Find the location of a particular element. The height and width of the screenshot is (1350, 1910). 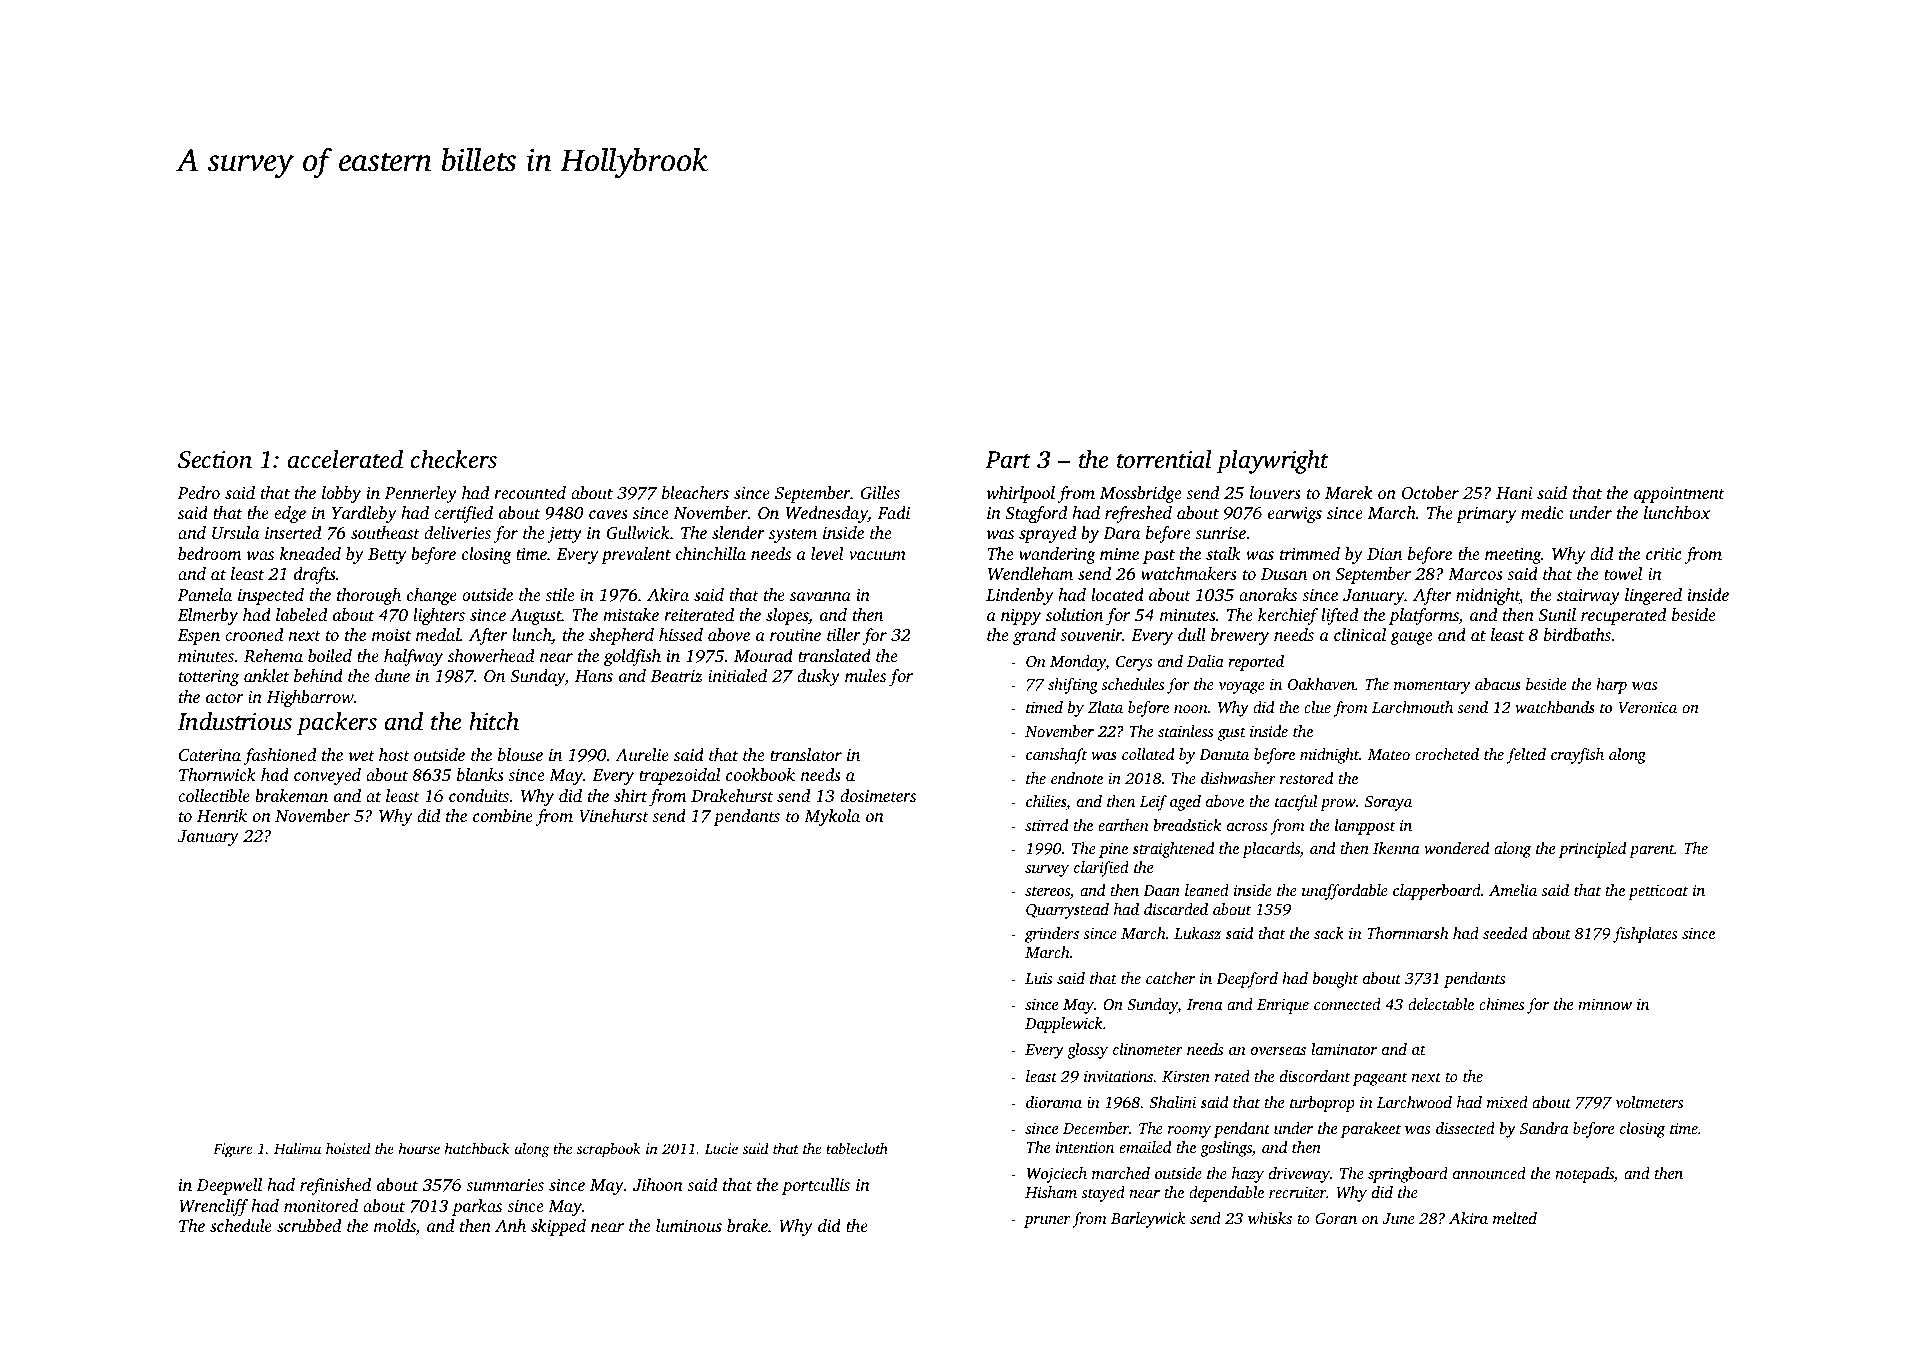

crooned is located at coordinates (254, 634).
